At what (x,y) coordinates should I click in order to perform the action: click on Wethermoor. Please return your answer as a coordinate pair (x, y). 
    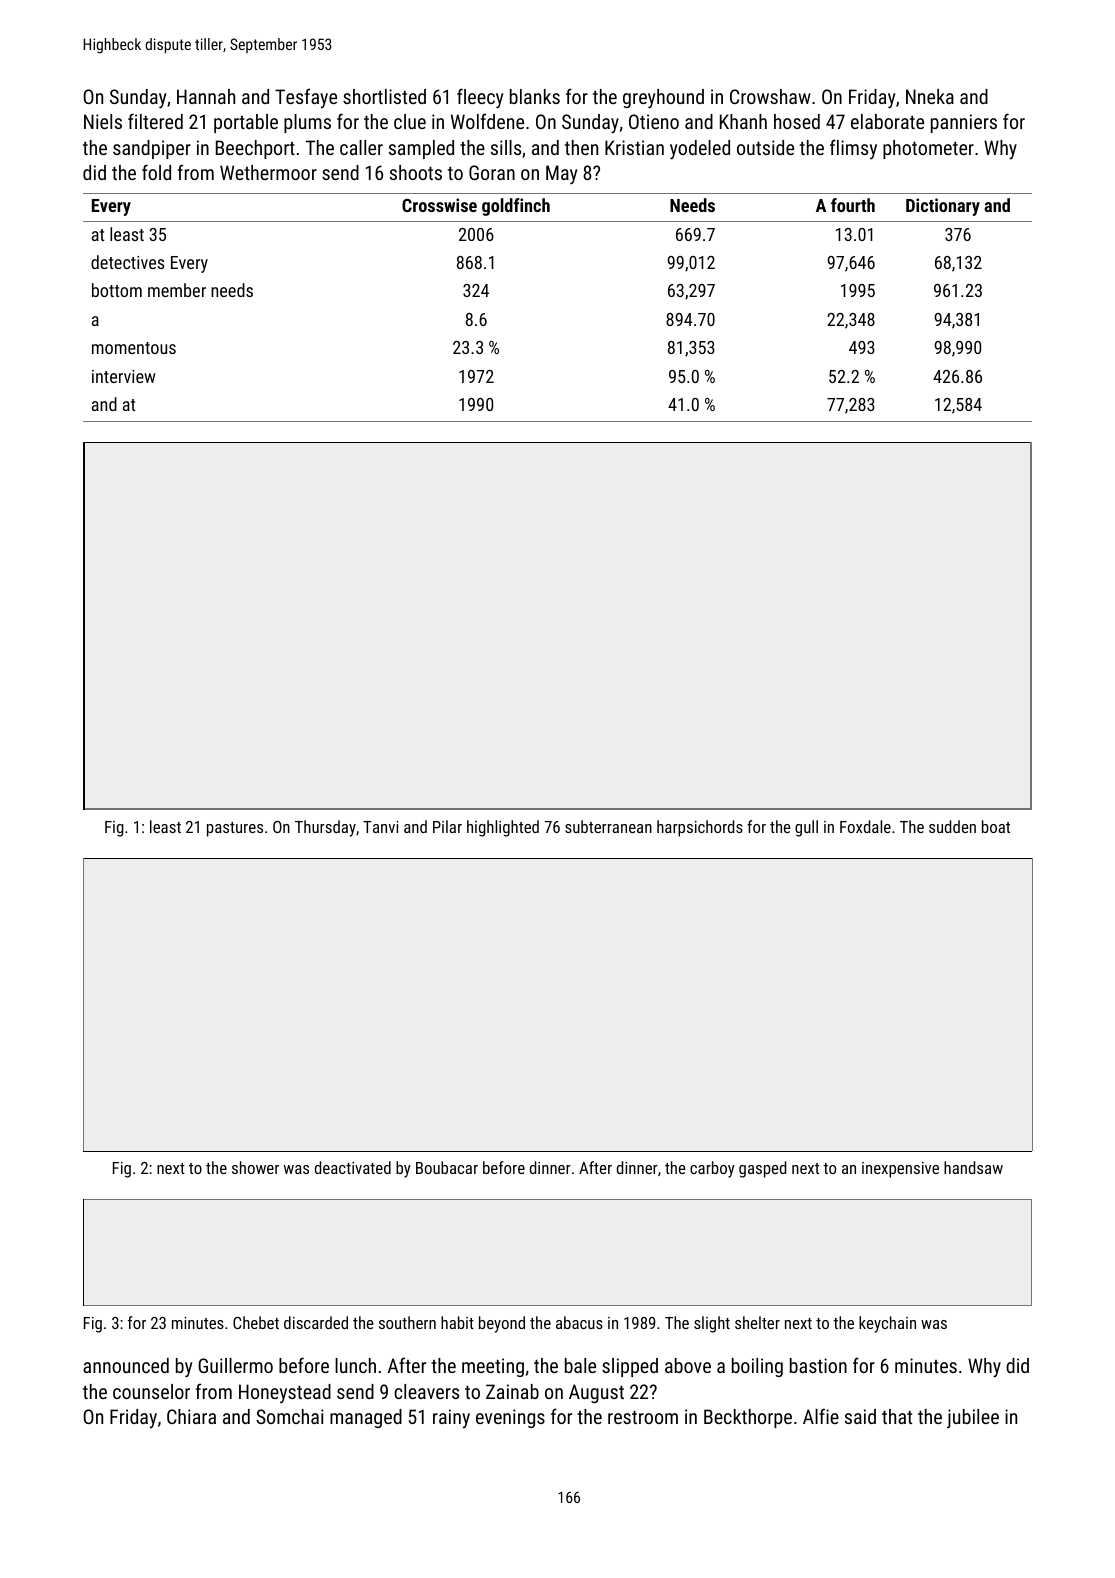
    Looking at the image, I should click on (268, 172).
